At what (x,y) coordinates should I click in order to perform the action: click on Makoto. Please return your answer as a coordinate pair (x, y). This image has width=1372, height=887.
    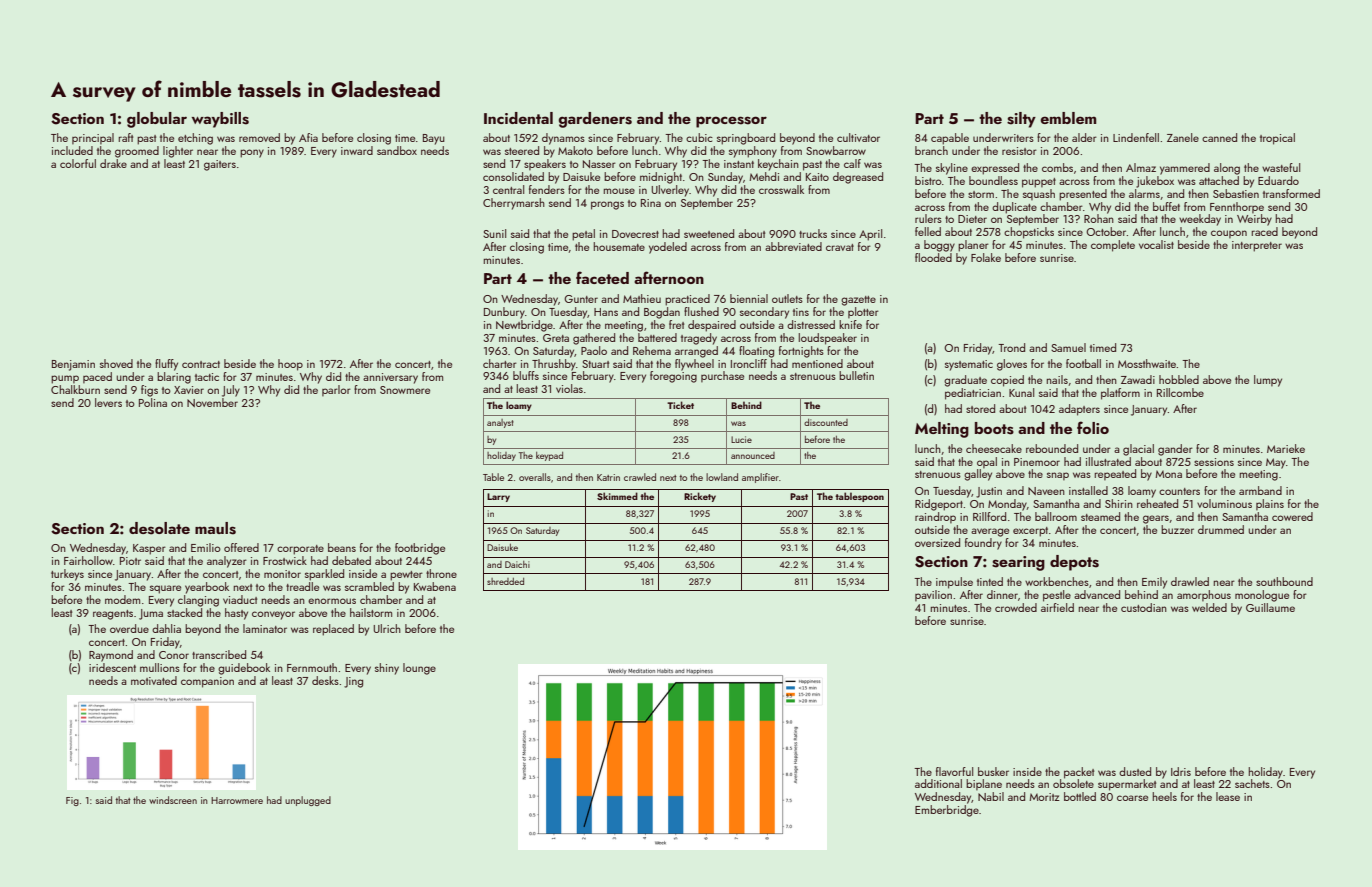
    Looking at the image, I should click on (575, 150).
